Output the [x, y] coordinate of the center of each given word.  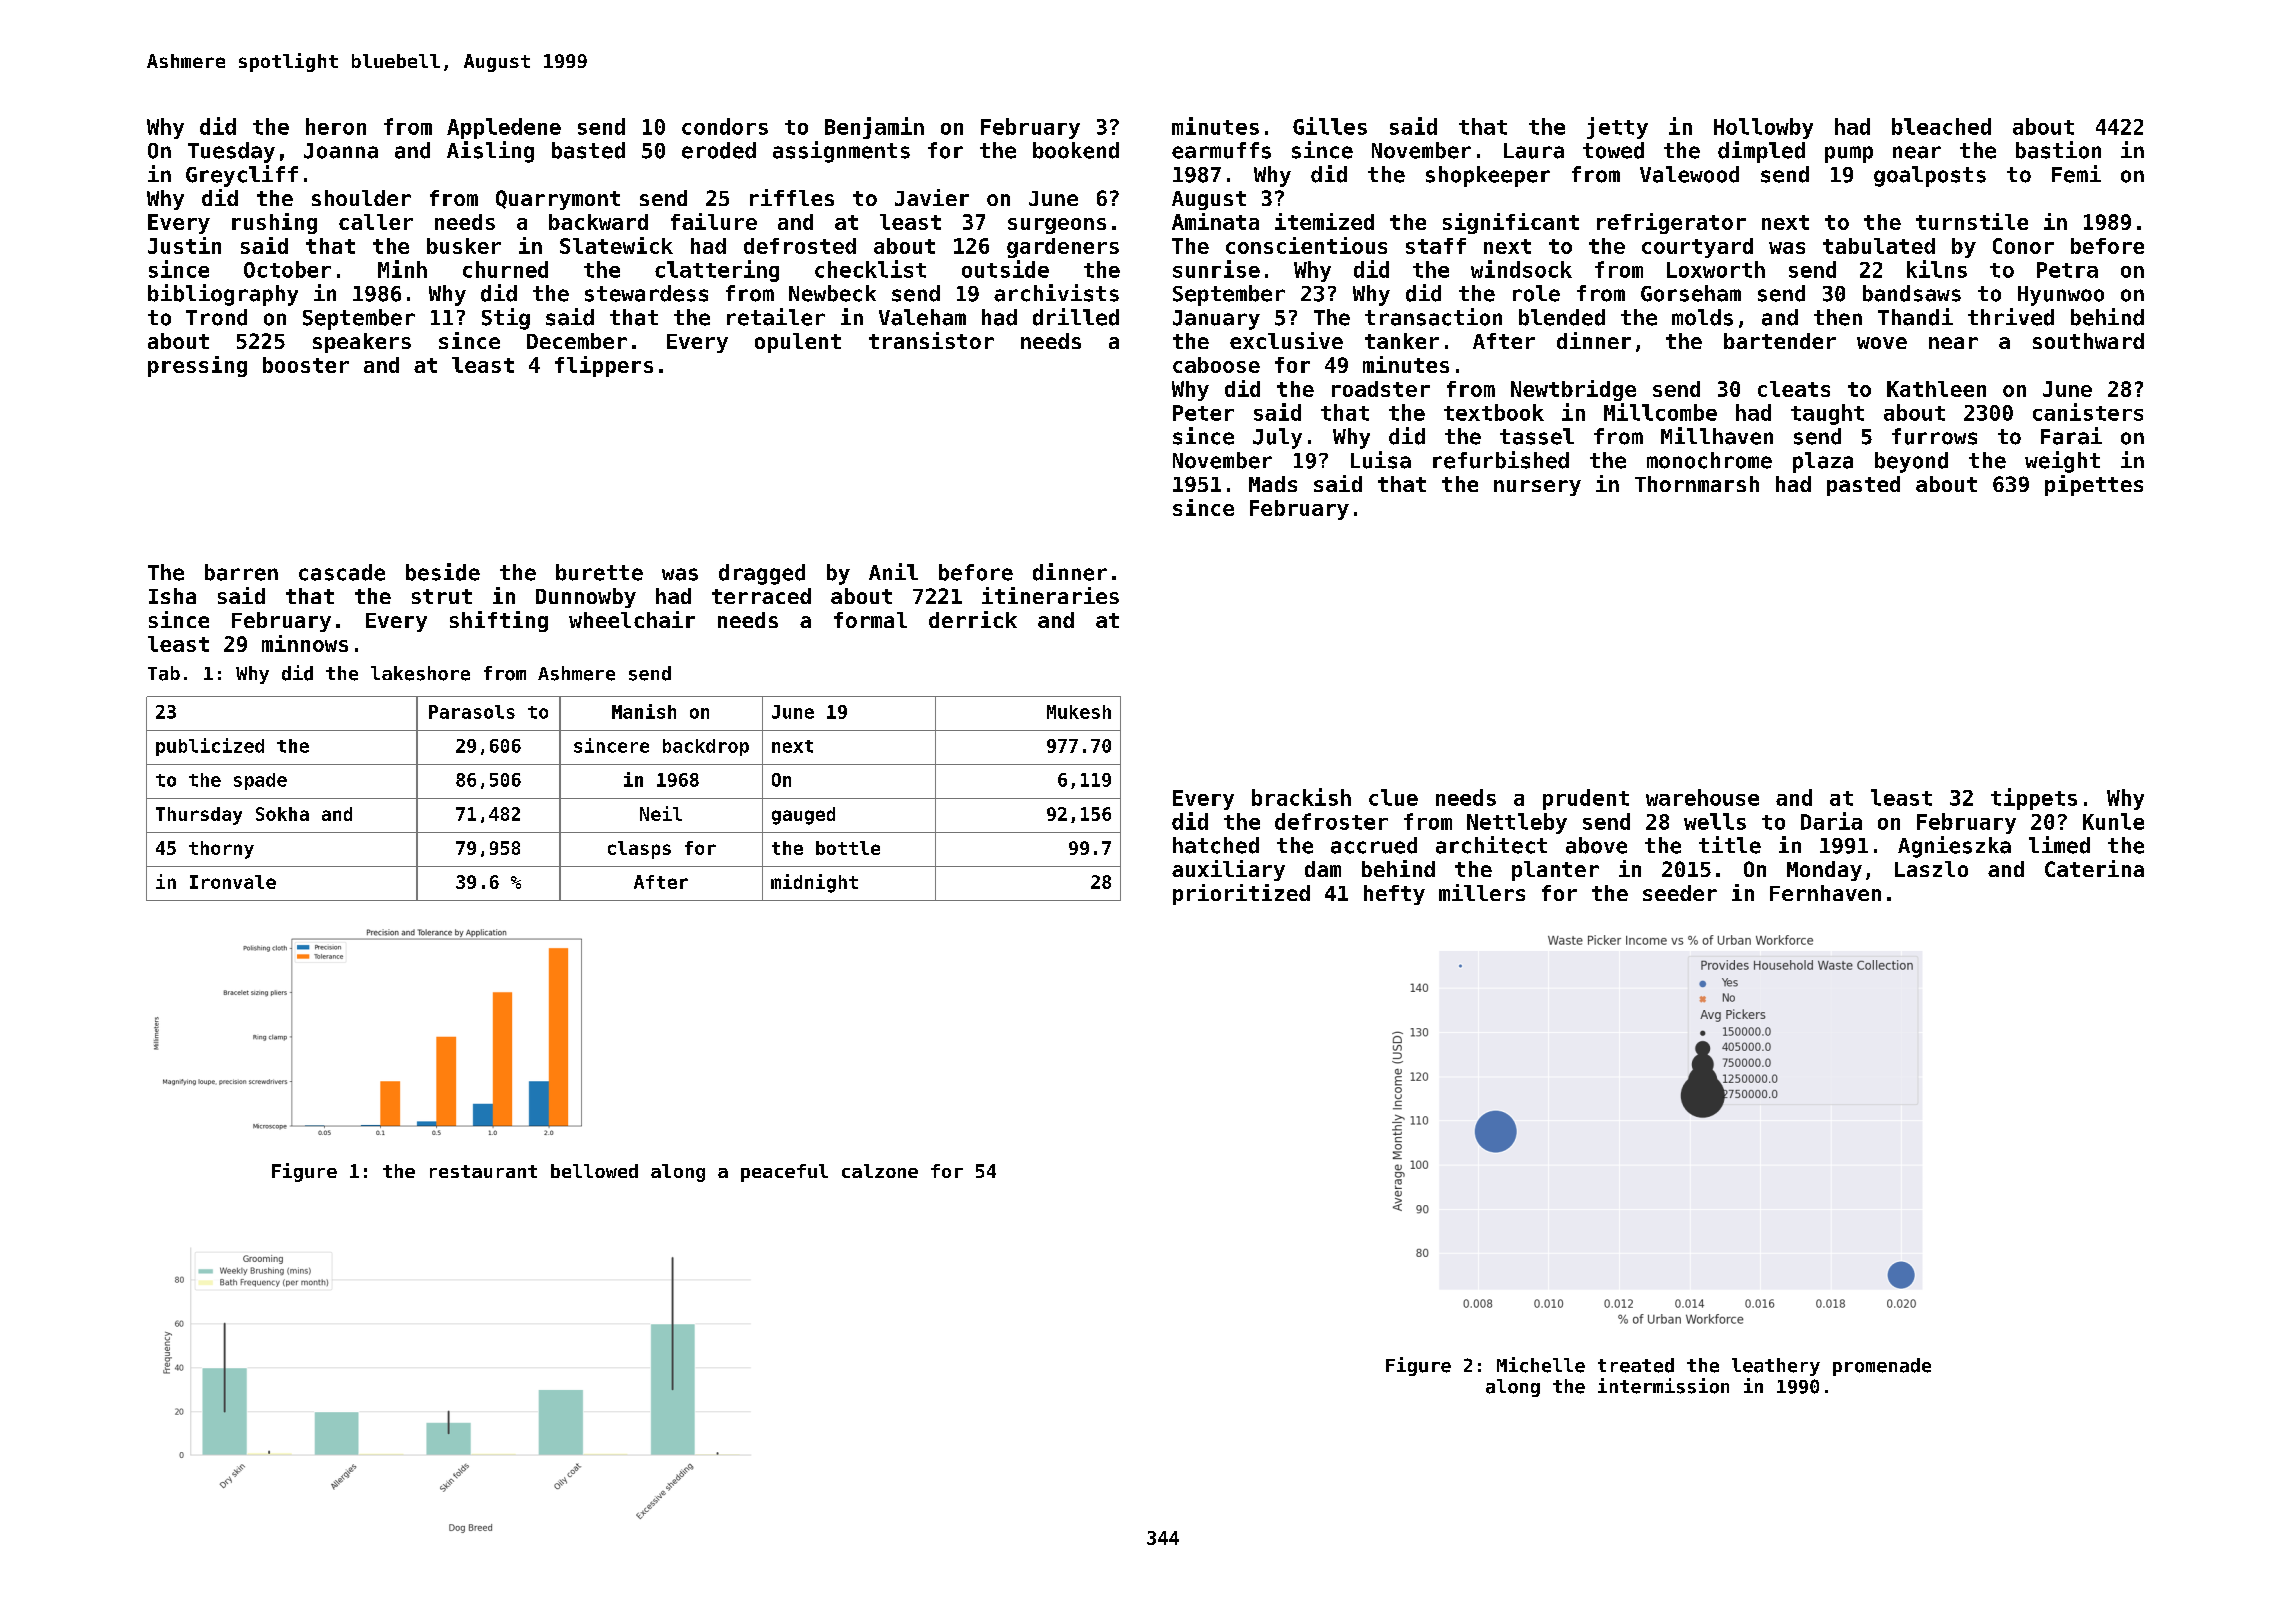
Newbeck [832, 293]
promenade [1882, 1367]
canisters [2088, 412]
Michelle [1541, 1365]
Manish [644, 711]
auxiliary [1228, 870]
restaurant [483, 1171]
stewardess [646, 293]
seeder [1680, 893]
